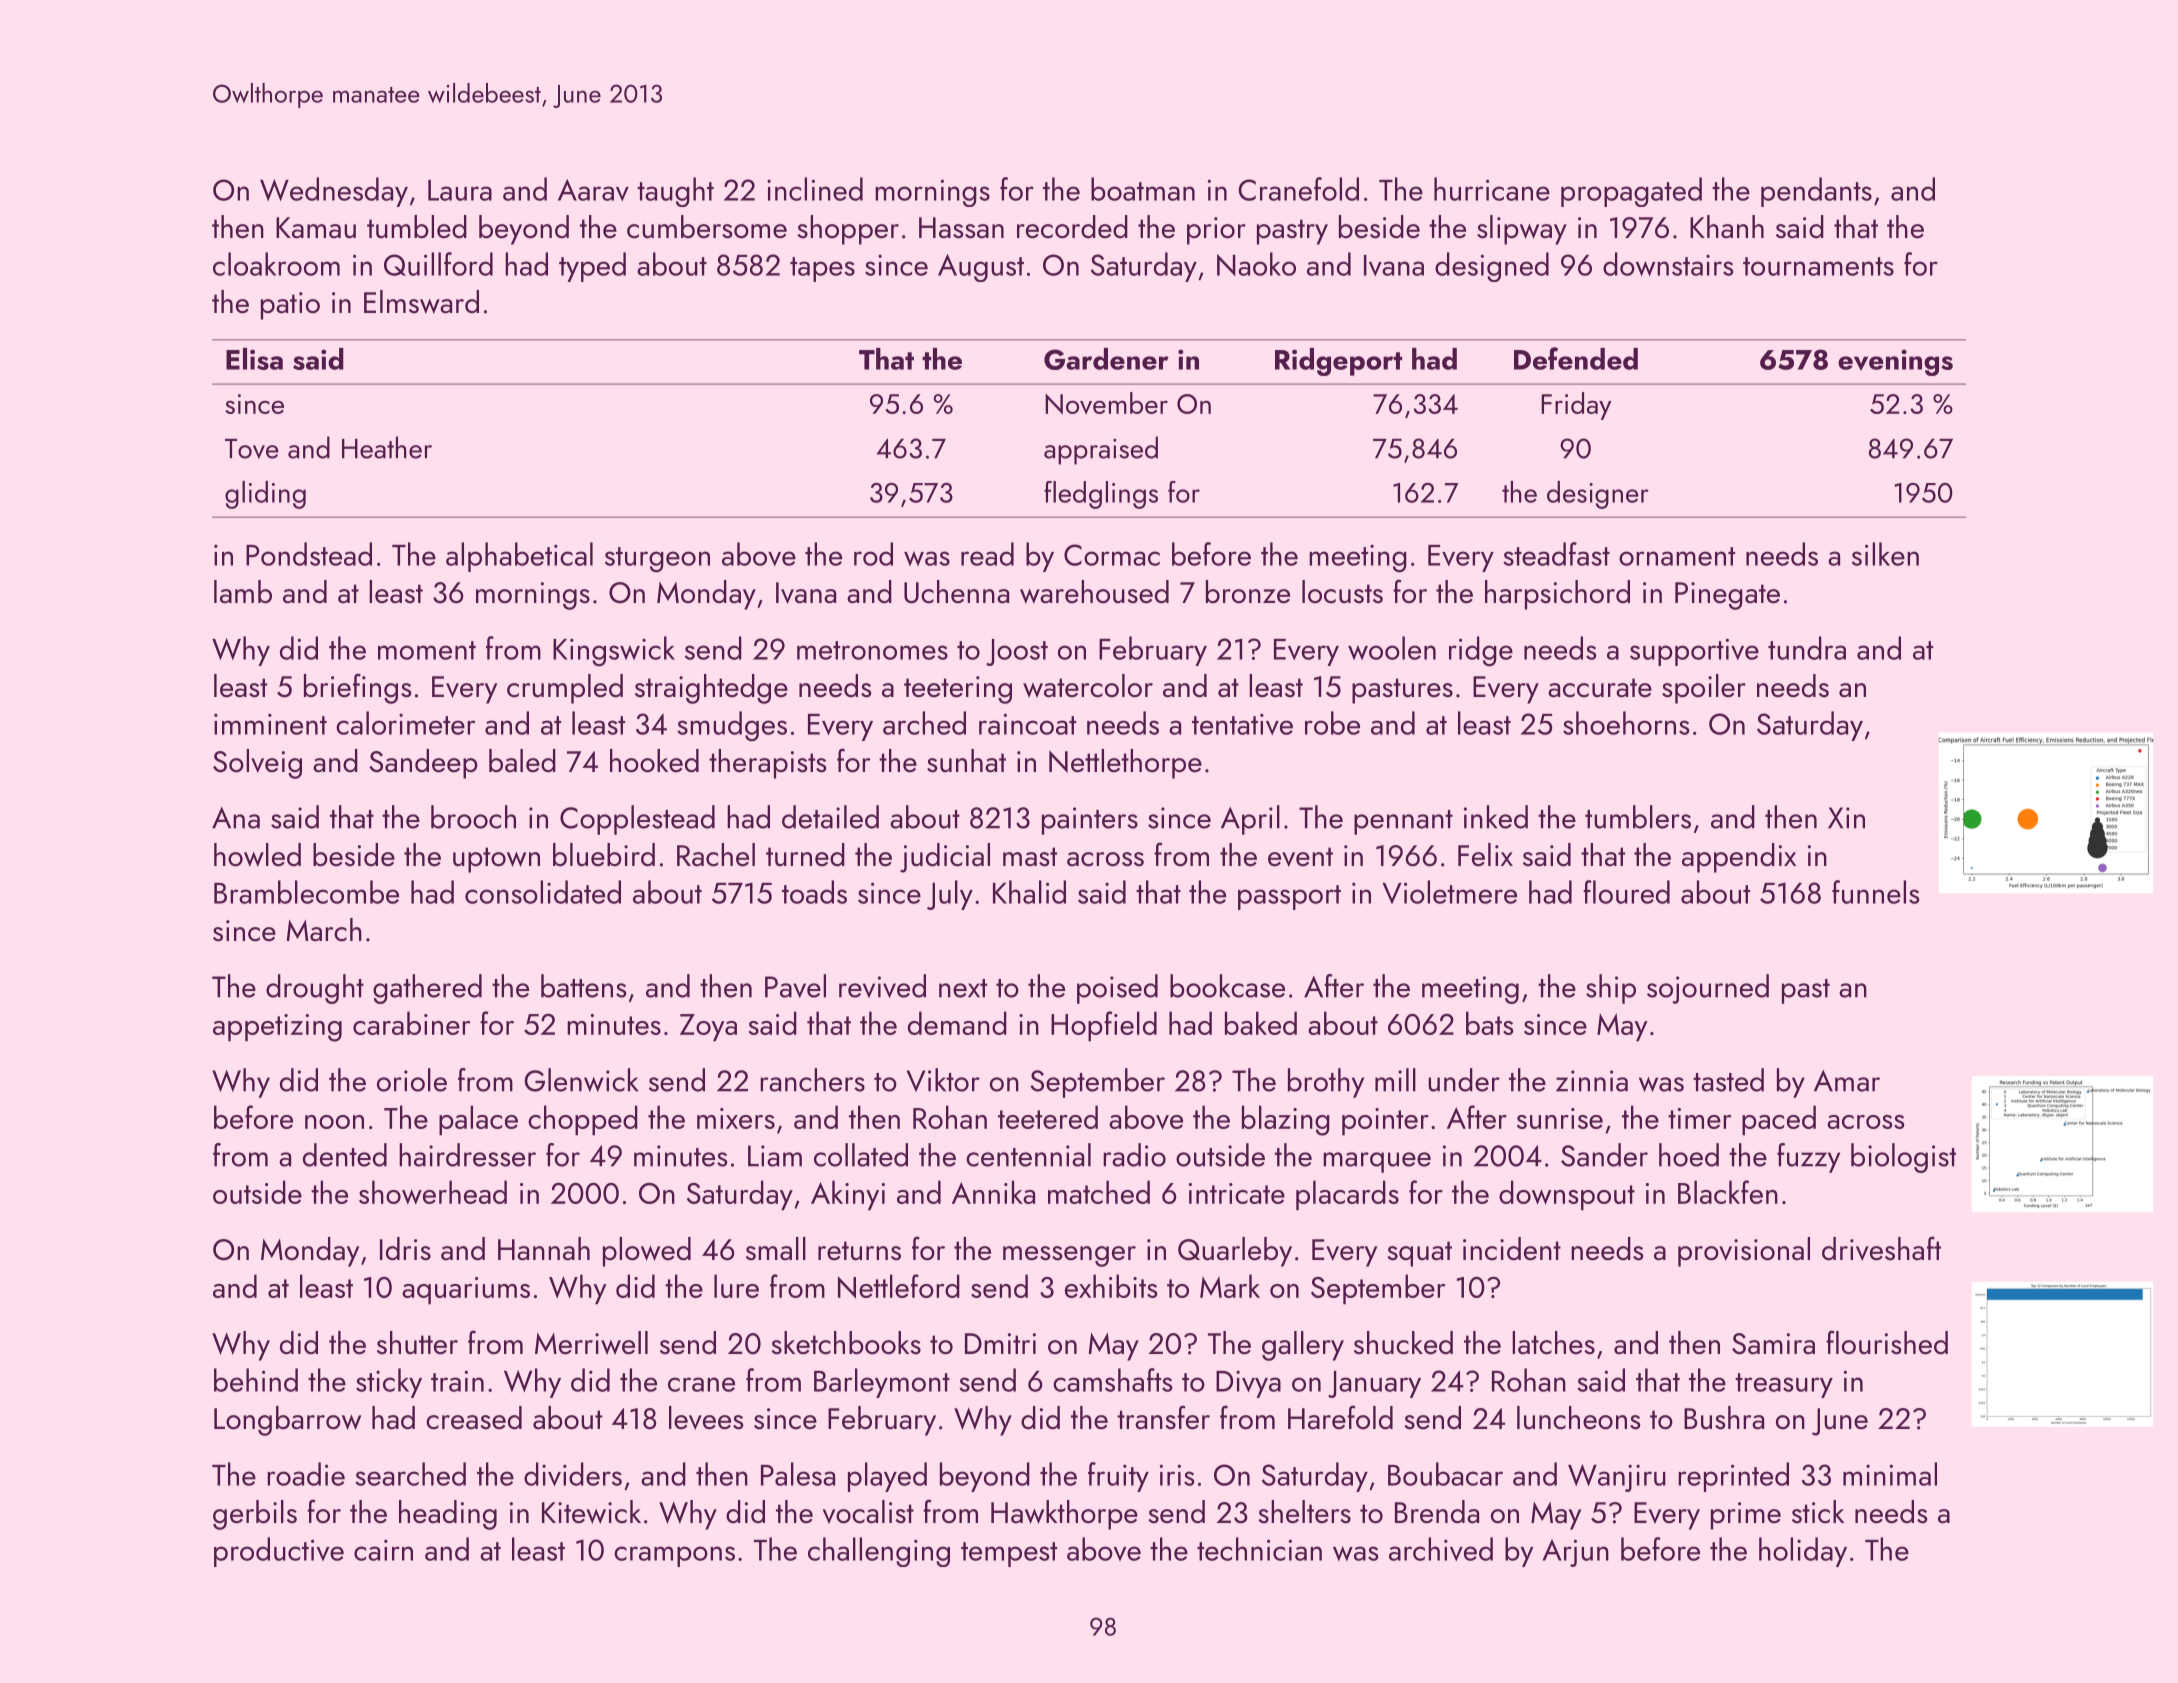  What do you see at coordinates (1259, 1549) in the document?
I see `technician` at bounding box center [1259, 1549].
